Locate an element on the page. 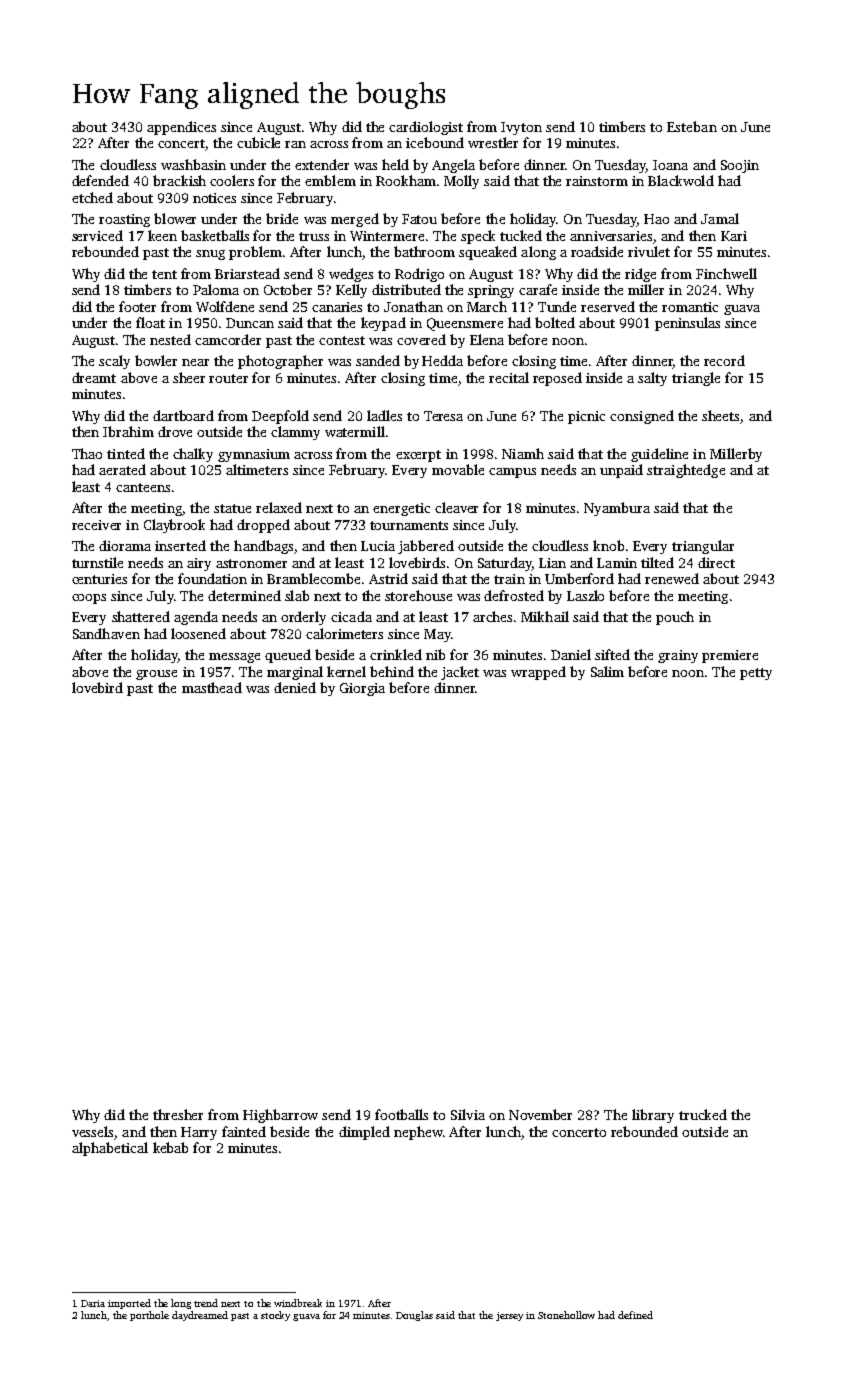 The image size is (849, 1400). jersey is located at coordinates (509, 1316).
